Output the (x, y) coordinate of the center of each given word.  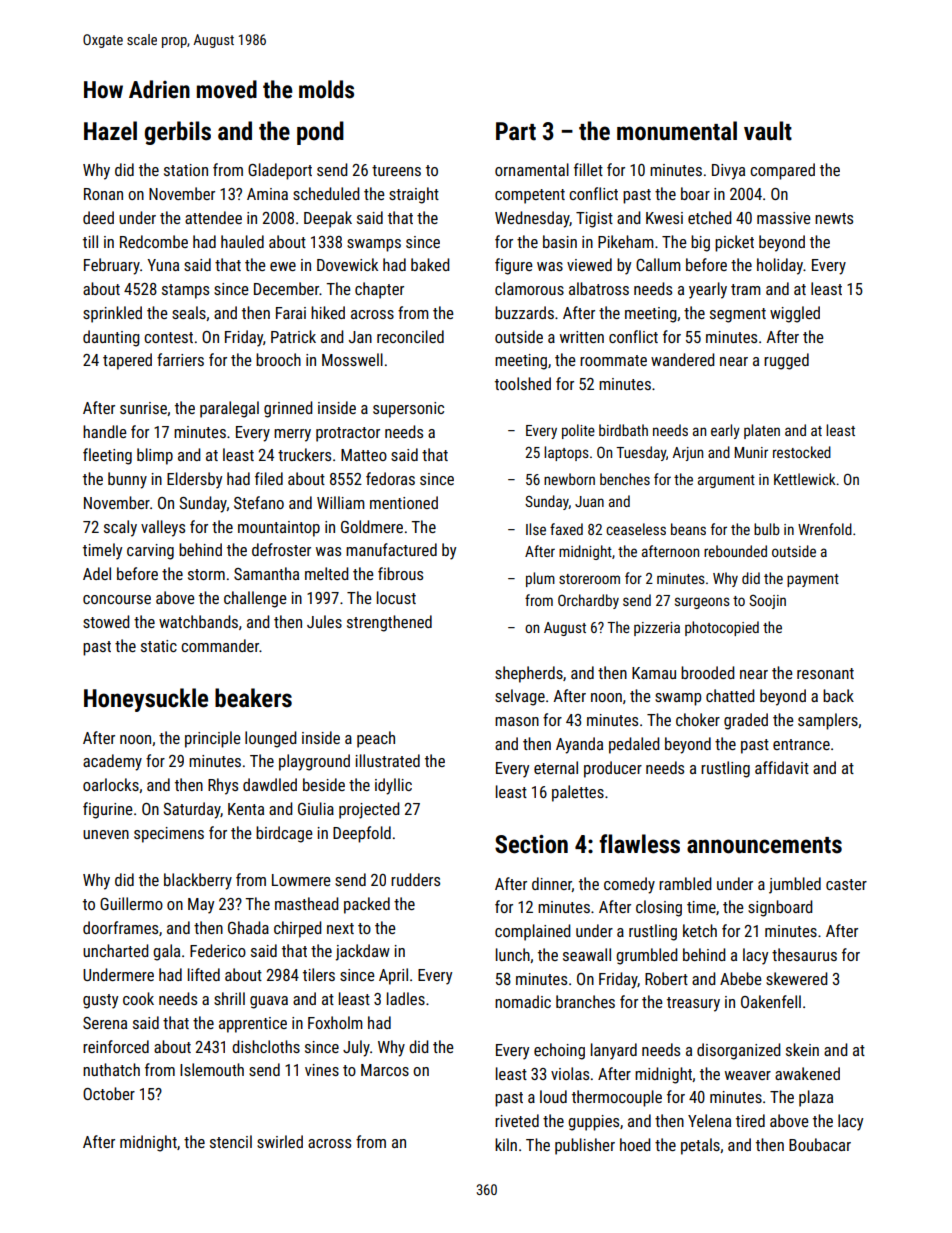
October (109, 1093)
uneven (106, 834)
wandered (682, 359)
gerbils (177, 133)
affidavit (782, 767)
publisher (585, 1146)
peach (376, 739)
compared (782, 171)
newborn (569, 479)
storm (206, 574)
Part (516, 131)
